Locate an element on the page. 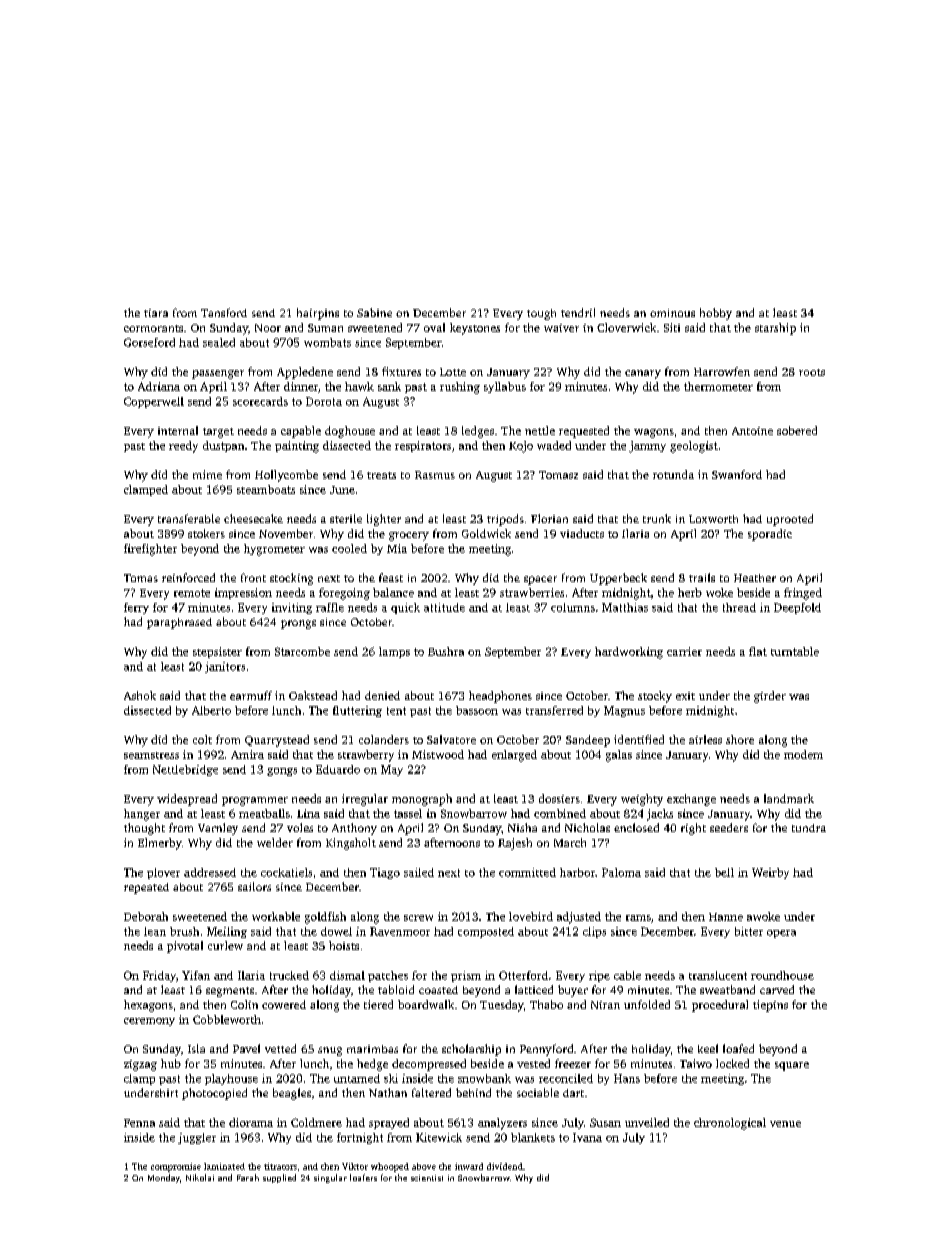  starship is located at coordinates (775, 329).
